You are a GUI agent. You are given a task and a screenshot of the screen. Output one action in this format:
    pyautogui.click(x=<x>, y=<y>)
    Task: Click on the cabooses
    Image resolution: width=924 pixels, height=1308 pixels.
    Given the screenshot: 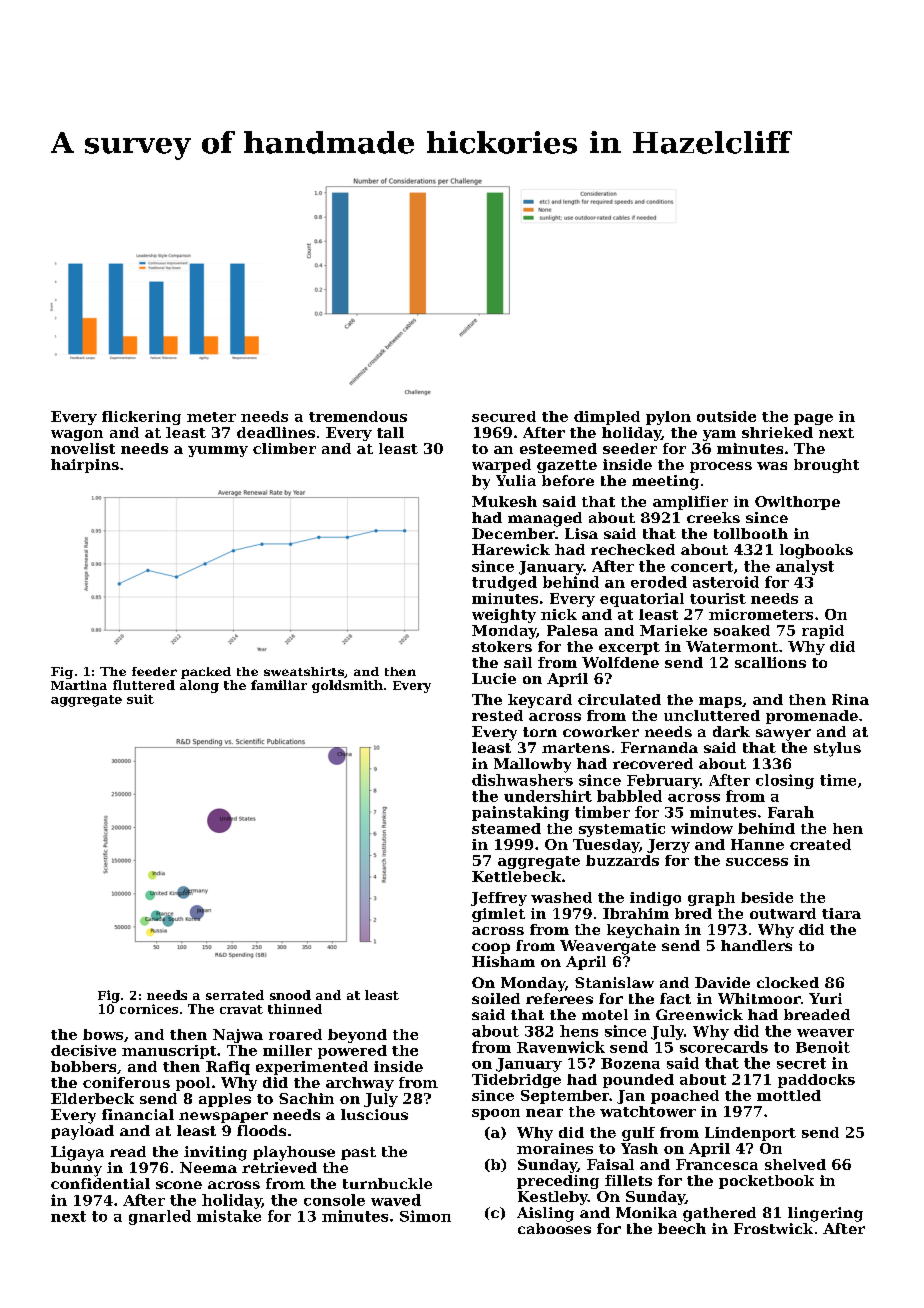 What is the action you would take?
    pyautogui.click(x=554, y=1228)
